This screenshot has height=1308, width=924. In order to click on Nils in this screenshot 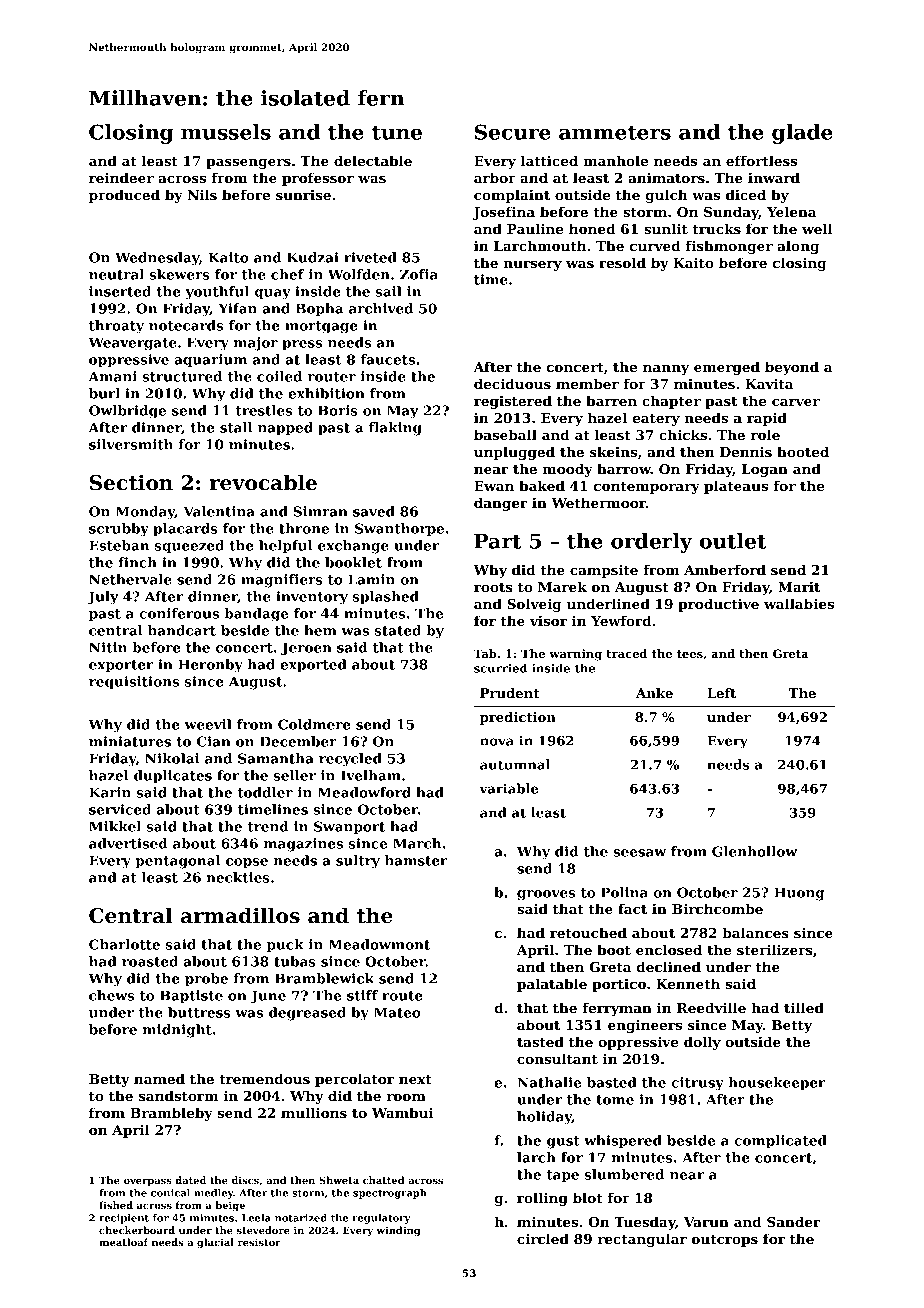, I will do `click(202, 194)`.
